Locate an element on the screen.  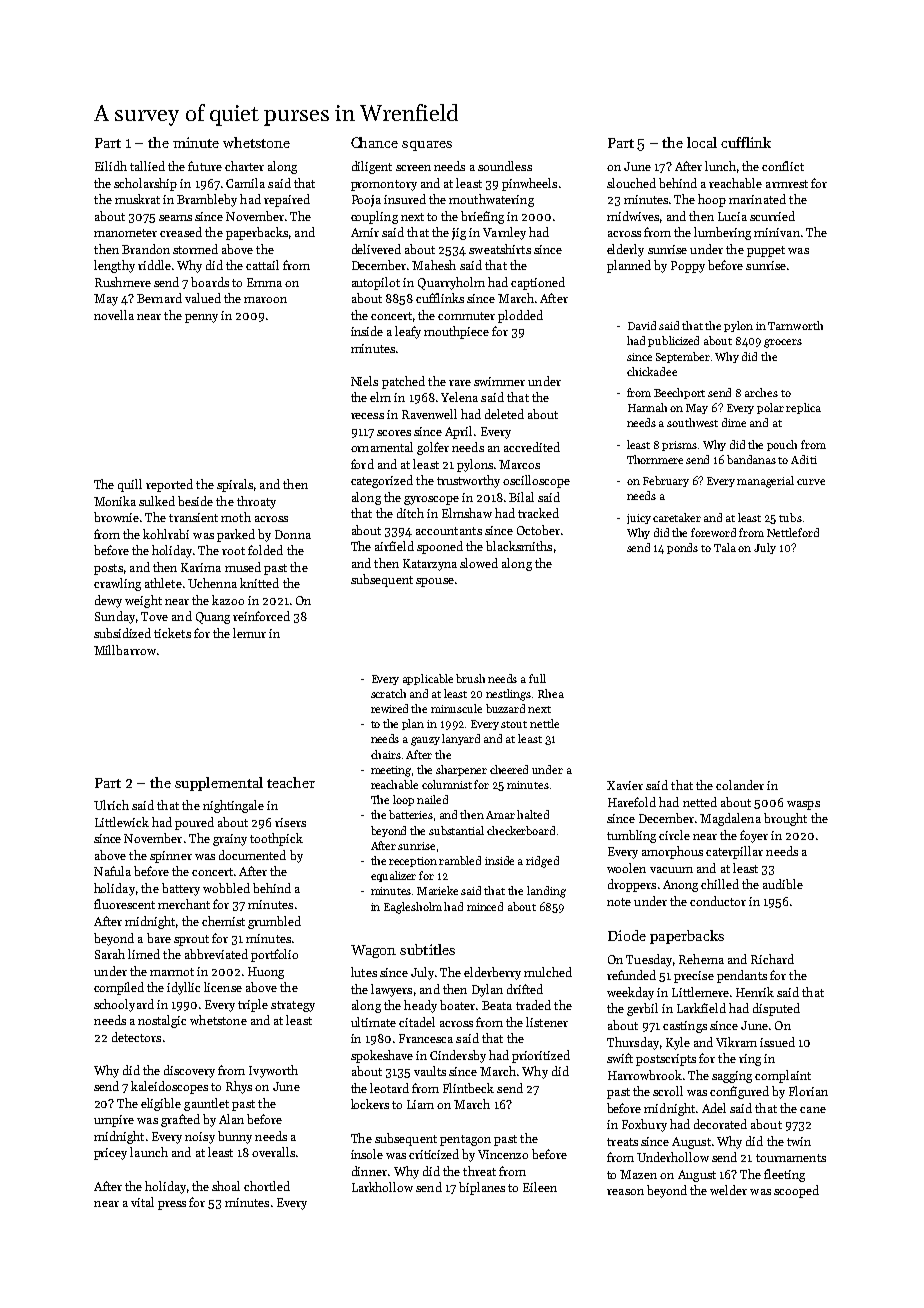
publicized is located at coordinates (673, 341).
